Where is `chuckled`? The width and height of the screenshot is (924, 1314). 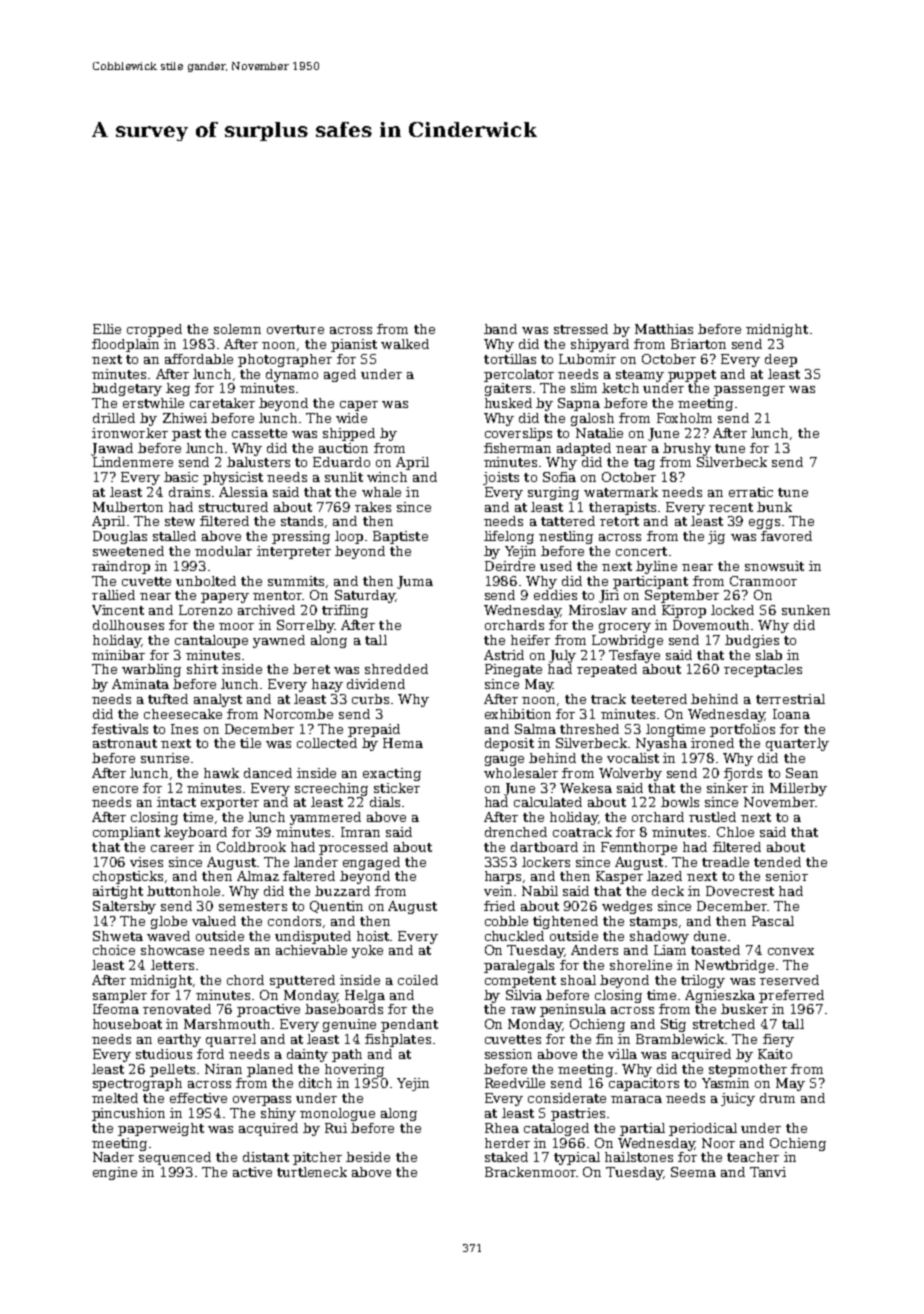 chuckled is located at coordinates (514, 936).
